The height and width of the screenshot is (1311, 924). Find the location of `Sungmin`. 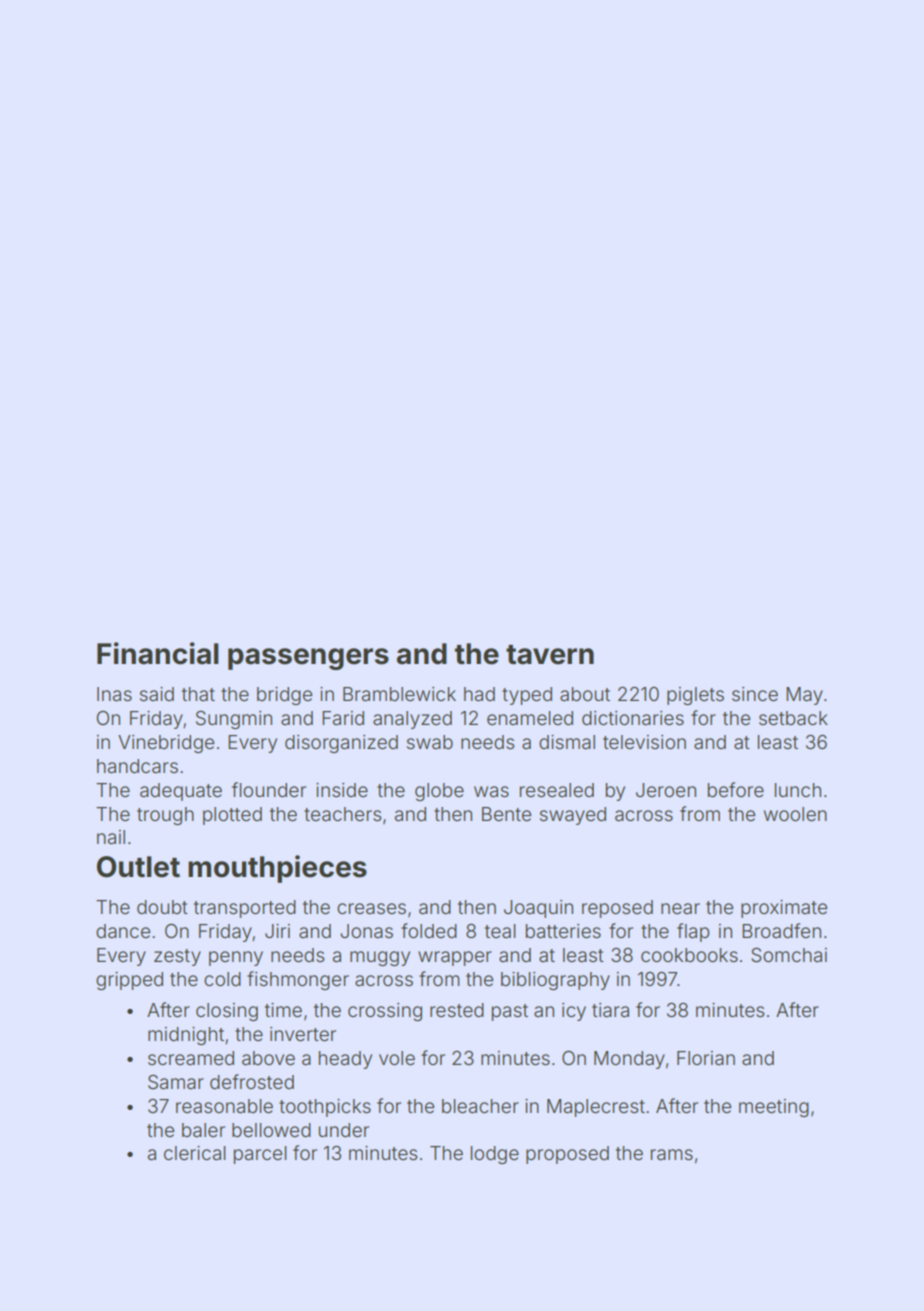

Sungmin is located at coordinates (234, 720).
